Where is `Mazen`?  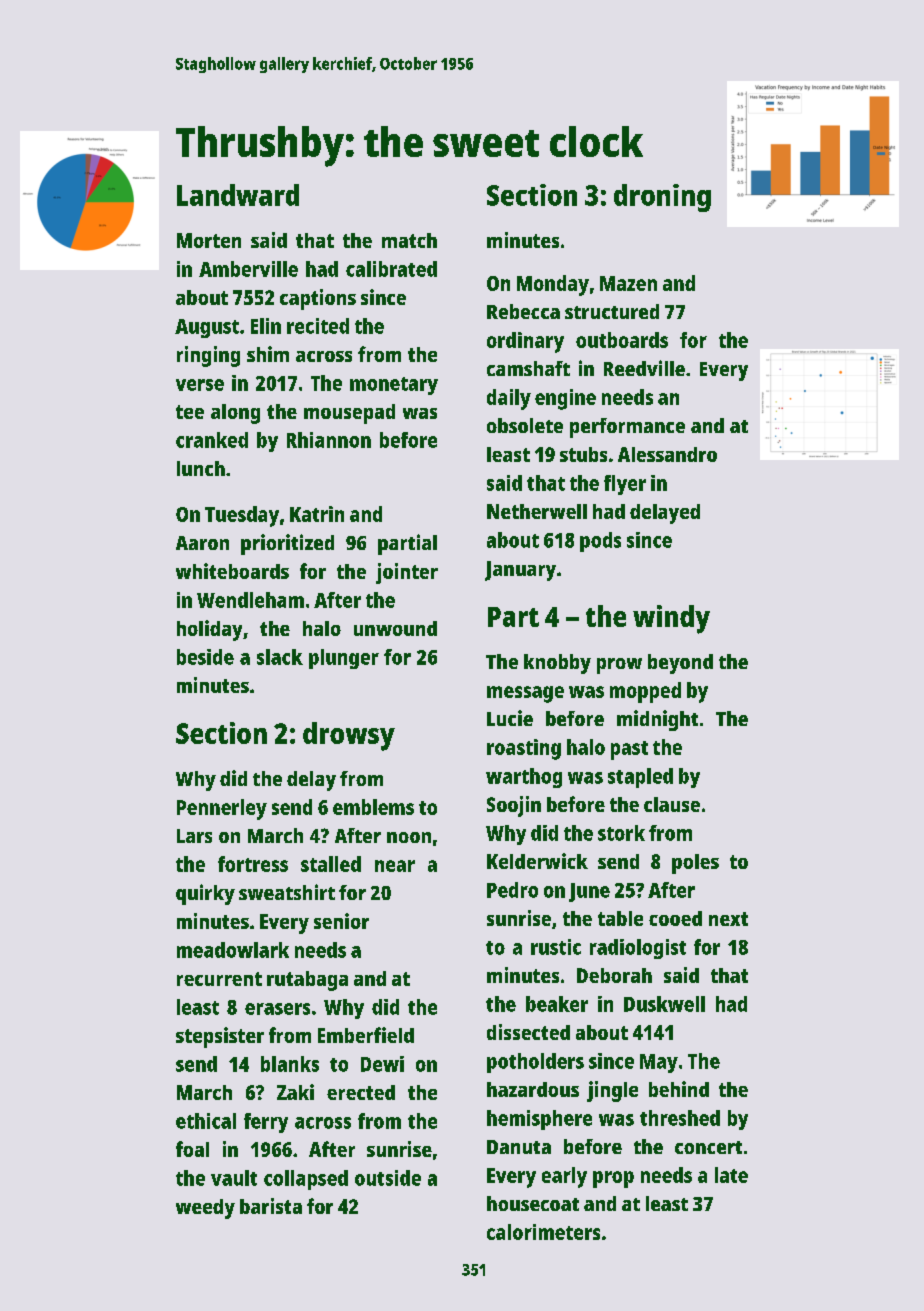
Mazen is located at coordinates (628, 283).
